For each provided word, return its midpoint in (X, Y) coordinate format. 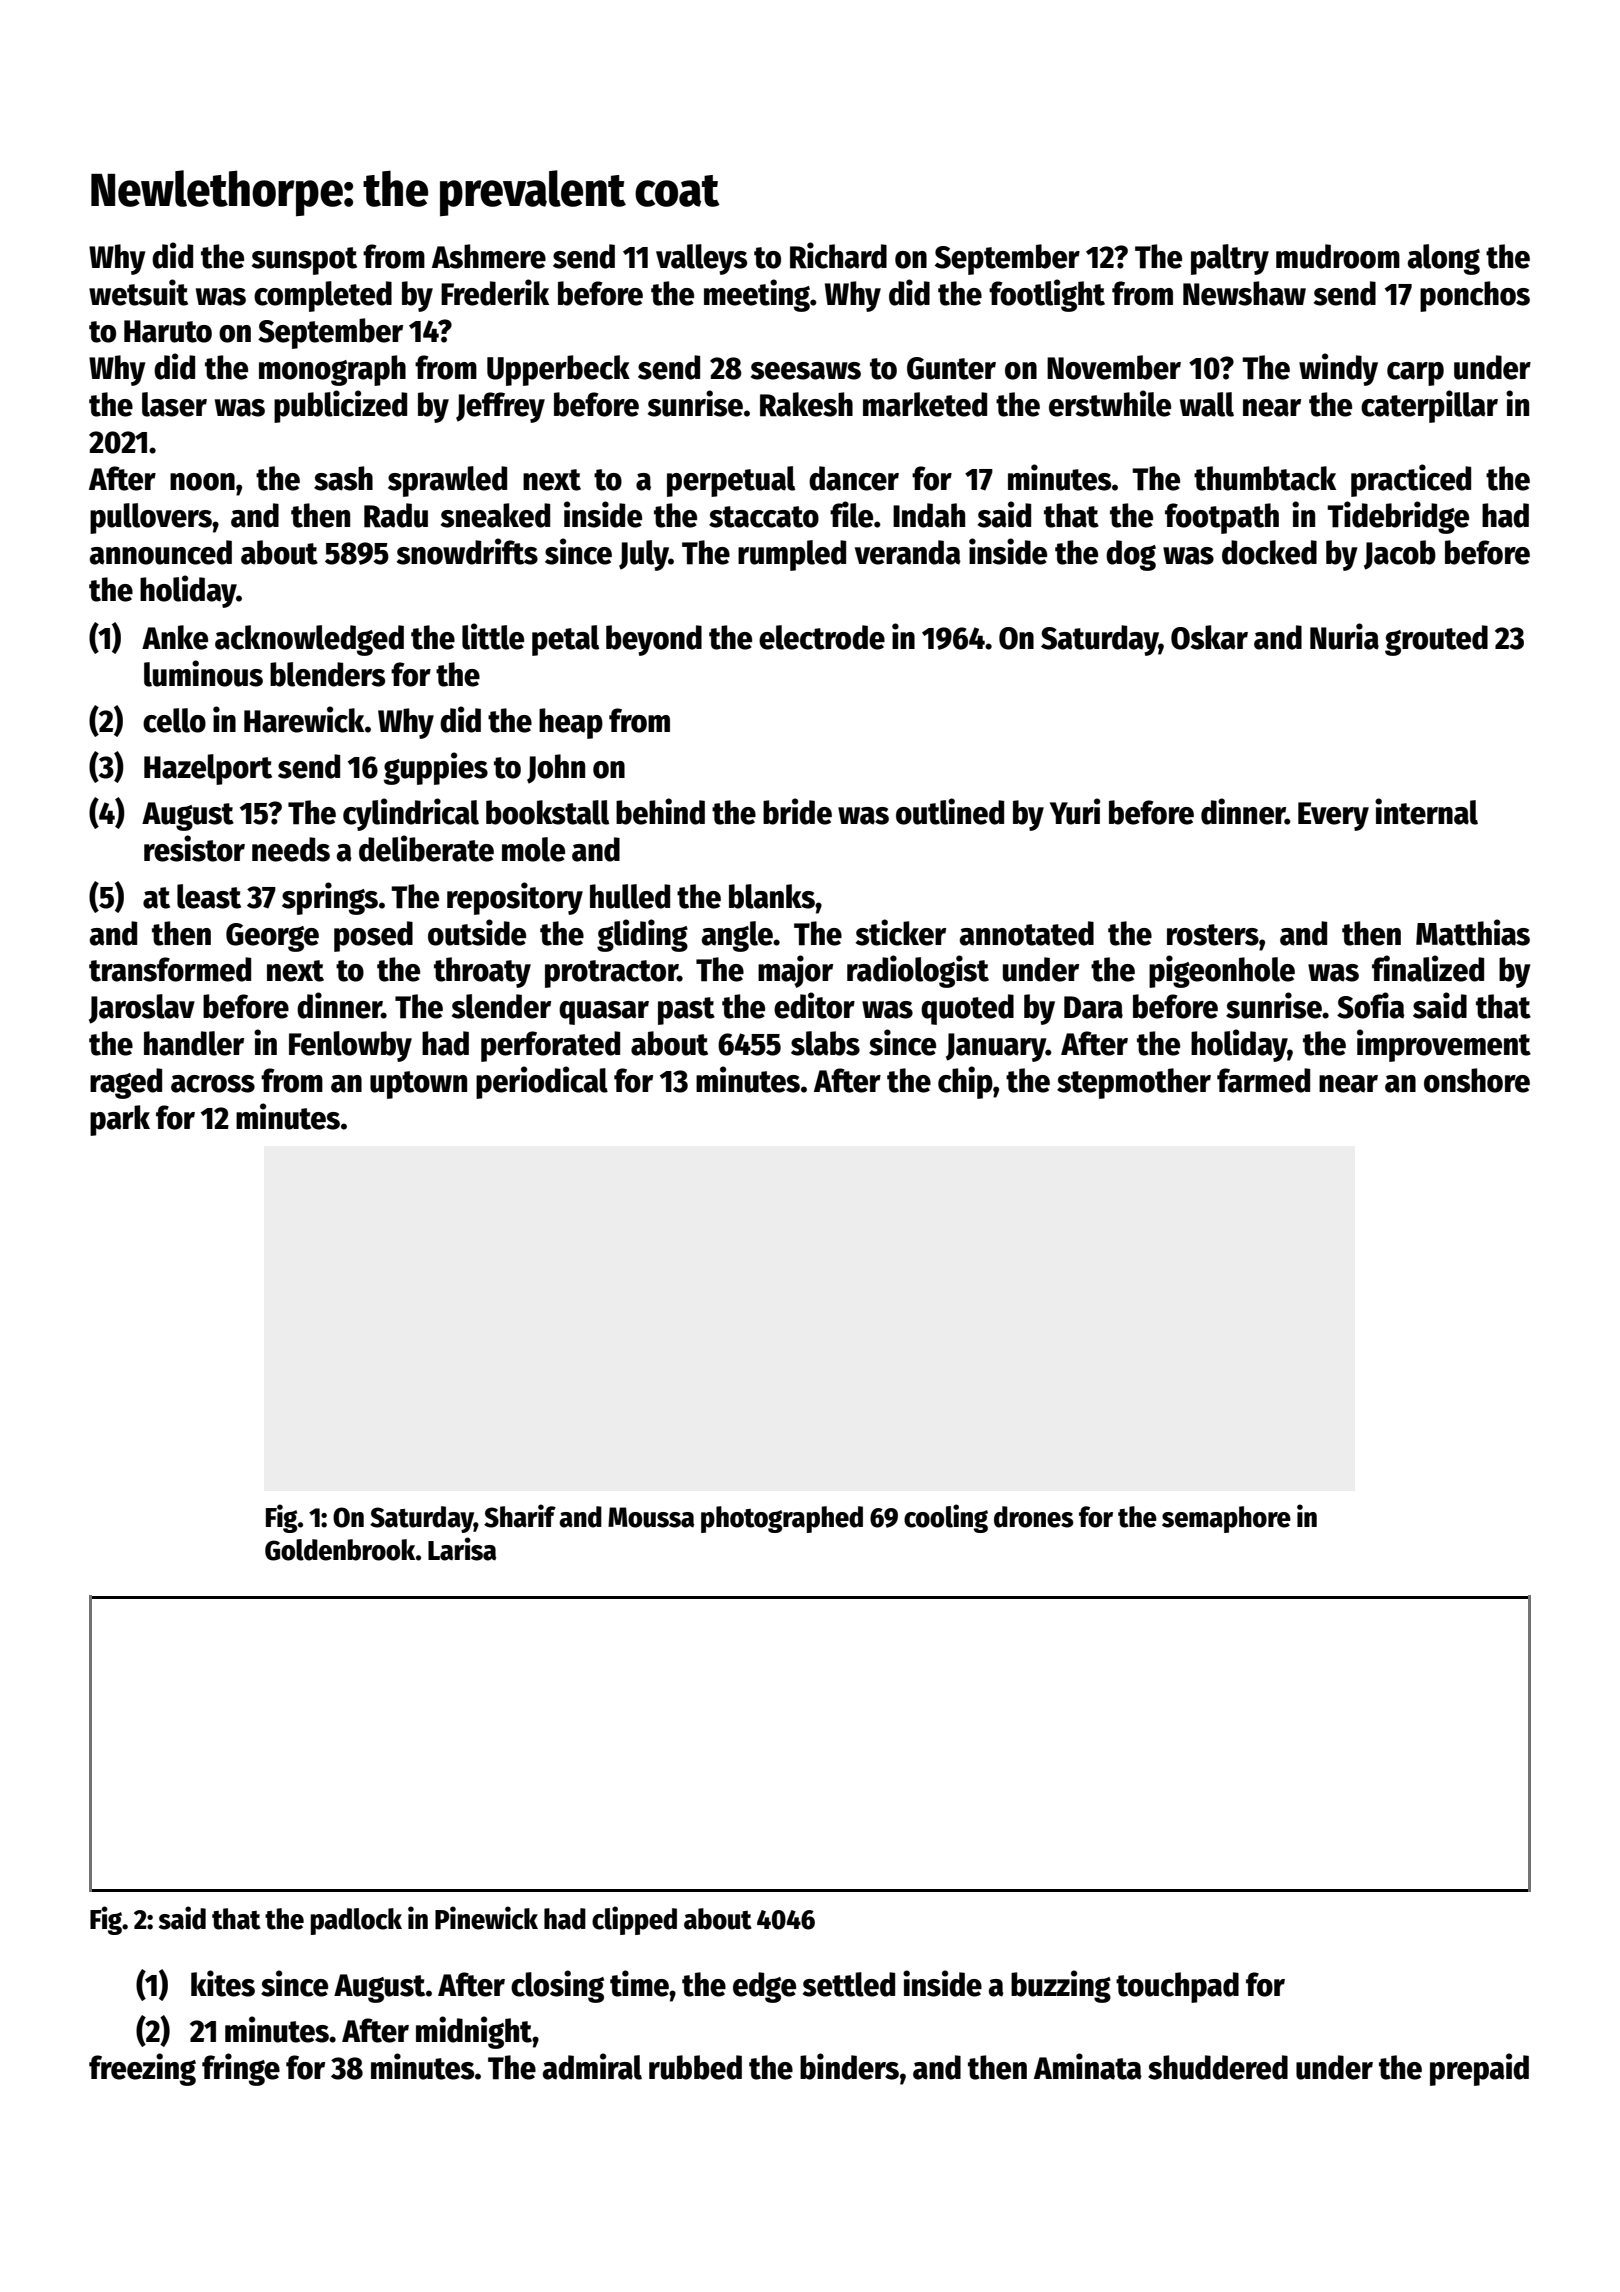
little (493, 636)
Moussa (651, 1517)
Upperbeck (558, 370)
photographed (782, 1519)
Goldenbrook (340, 1550)
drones (1034, 1517)
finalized (1428, 968)
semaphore (1226, 1519)
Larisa (462, 1549)
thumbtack (1265, 478)
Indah (929, 515)
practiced (1411, 480)
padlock (356, 1921)
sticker (901, 932)
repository (515, 898)
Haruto (168, 331)
